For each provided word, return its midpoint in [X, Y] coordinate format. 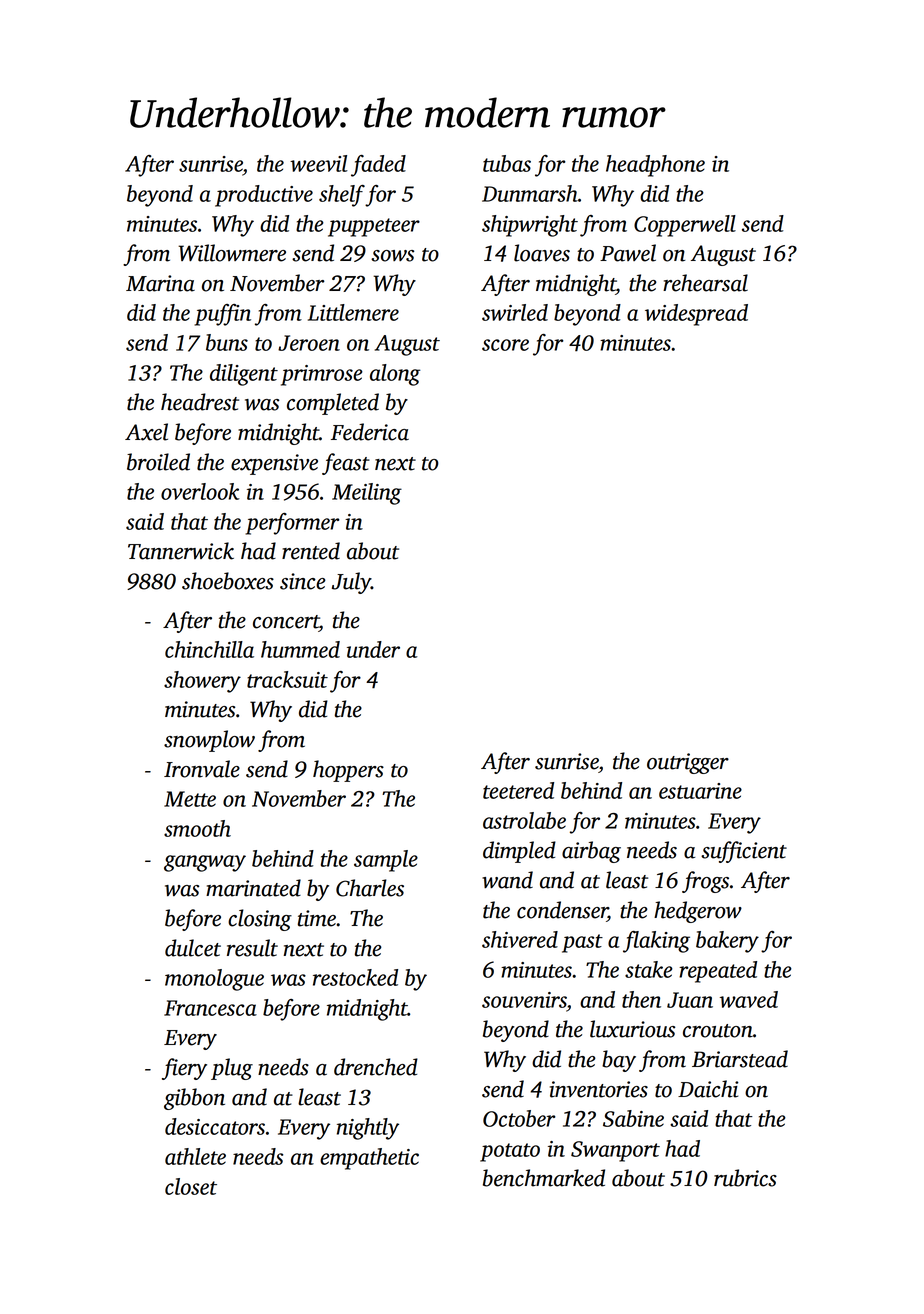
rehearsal [705, 283]
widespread [696, 315]
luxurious [632, 1029]
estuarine [700, 791]
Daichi [708, 1089]
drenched [376, 1067]
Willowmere [232, 253]
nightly [368, 1129]
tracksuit [287, 679]
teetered [518, 790]
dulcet [193, 948]
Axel [146, 432]
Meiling [367, 494]
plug [232, 1069]
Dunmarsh [530, 193]
